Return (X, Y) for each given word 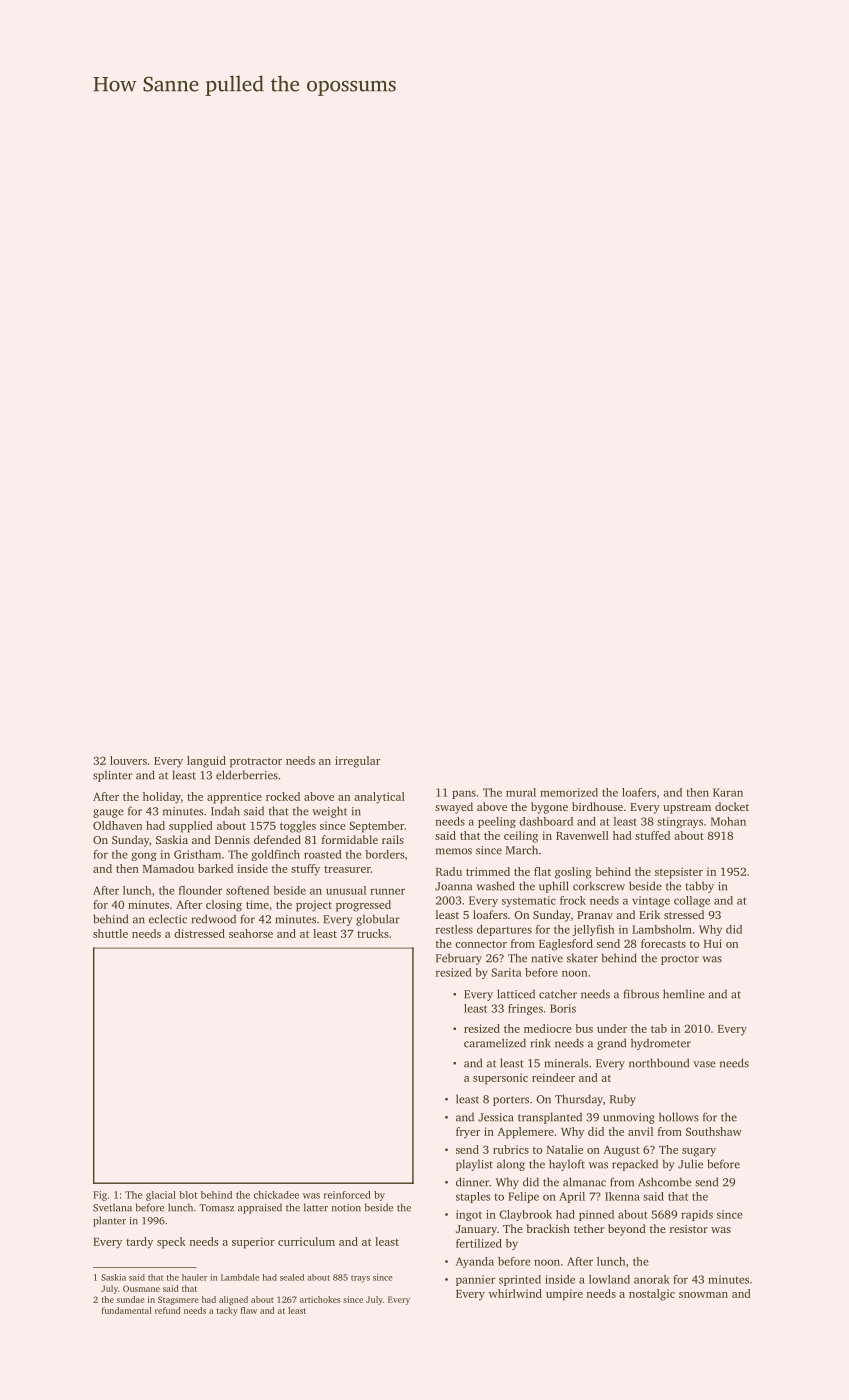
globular (378, 920)
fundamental (127, 1310)
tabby (699, 887)
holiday (162, 798)
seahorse (251, 933)
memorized (569, 792)
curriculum (306, 1241)
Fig (100, 1196)
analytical (379, 798)
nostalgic (652, 1295)
